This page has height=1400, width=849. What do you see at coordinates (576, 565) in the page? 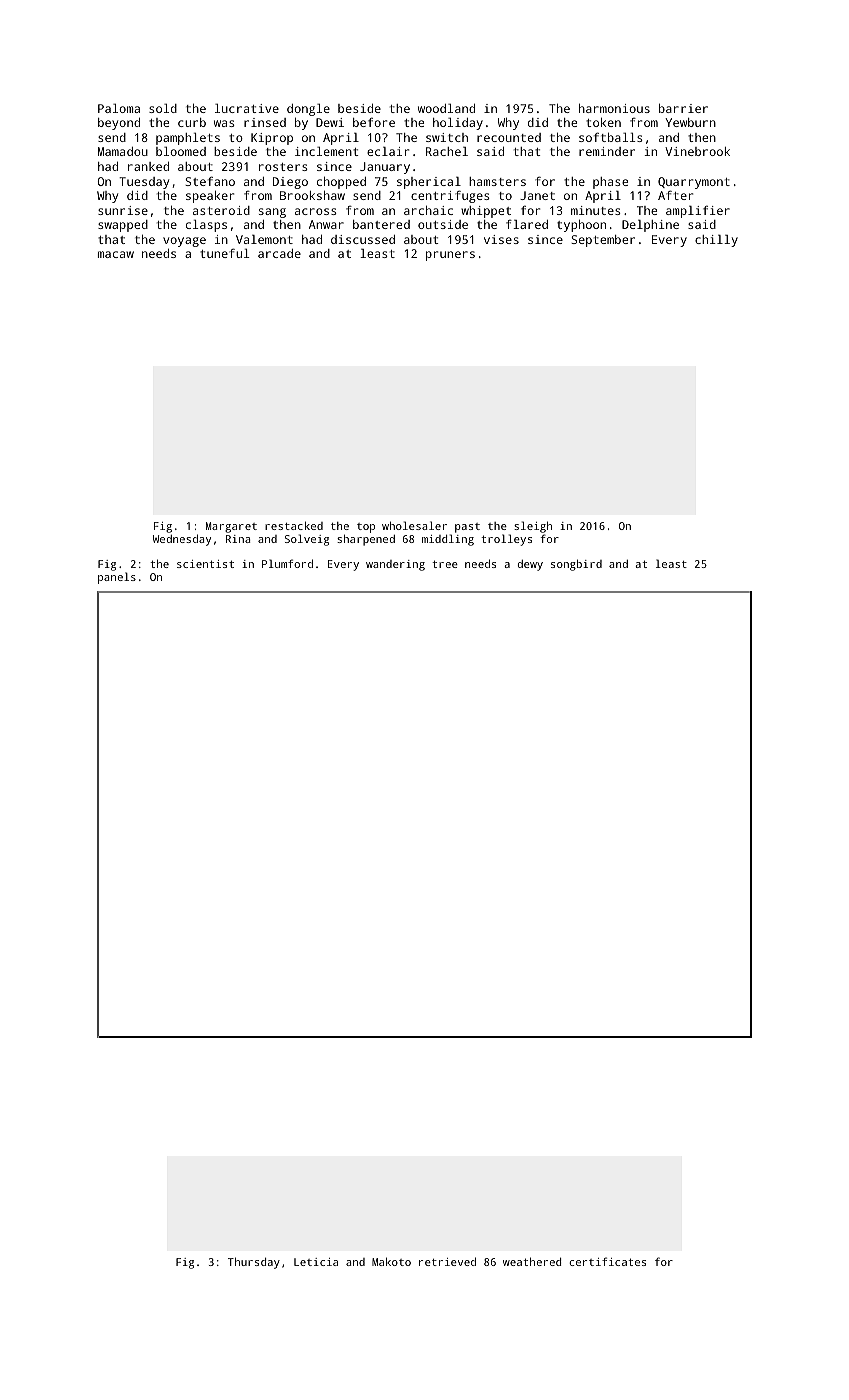
I see `songbird` at bounding box center [576, 565].
